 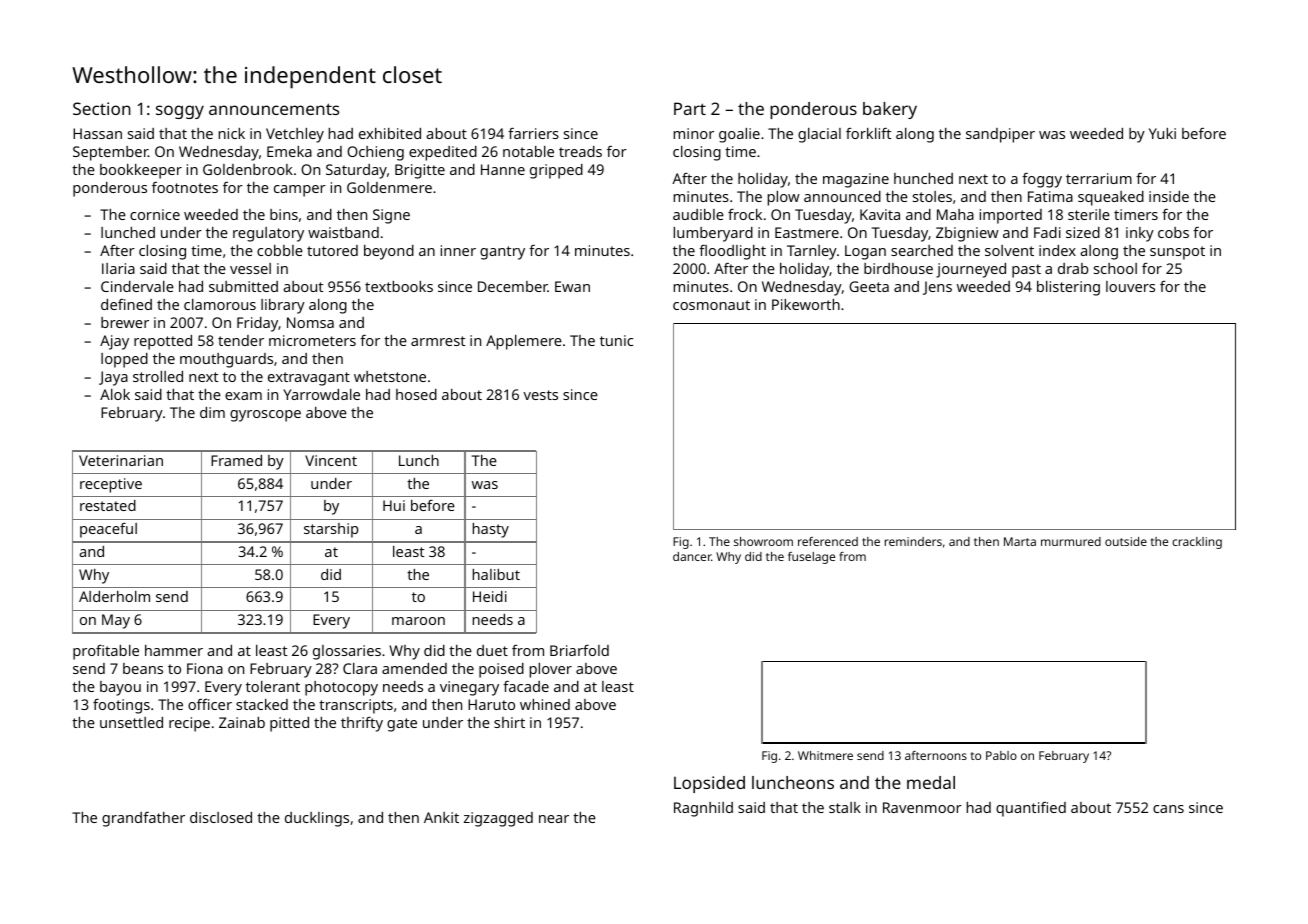 What do you see at coordinates (1162, 133) in the screenshot?
I see `Yuki` at bounding box center [1162, 133].
